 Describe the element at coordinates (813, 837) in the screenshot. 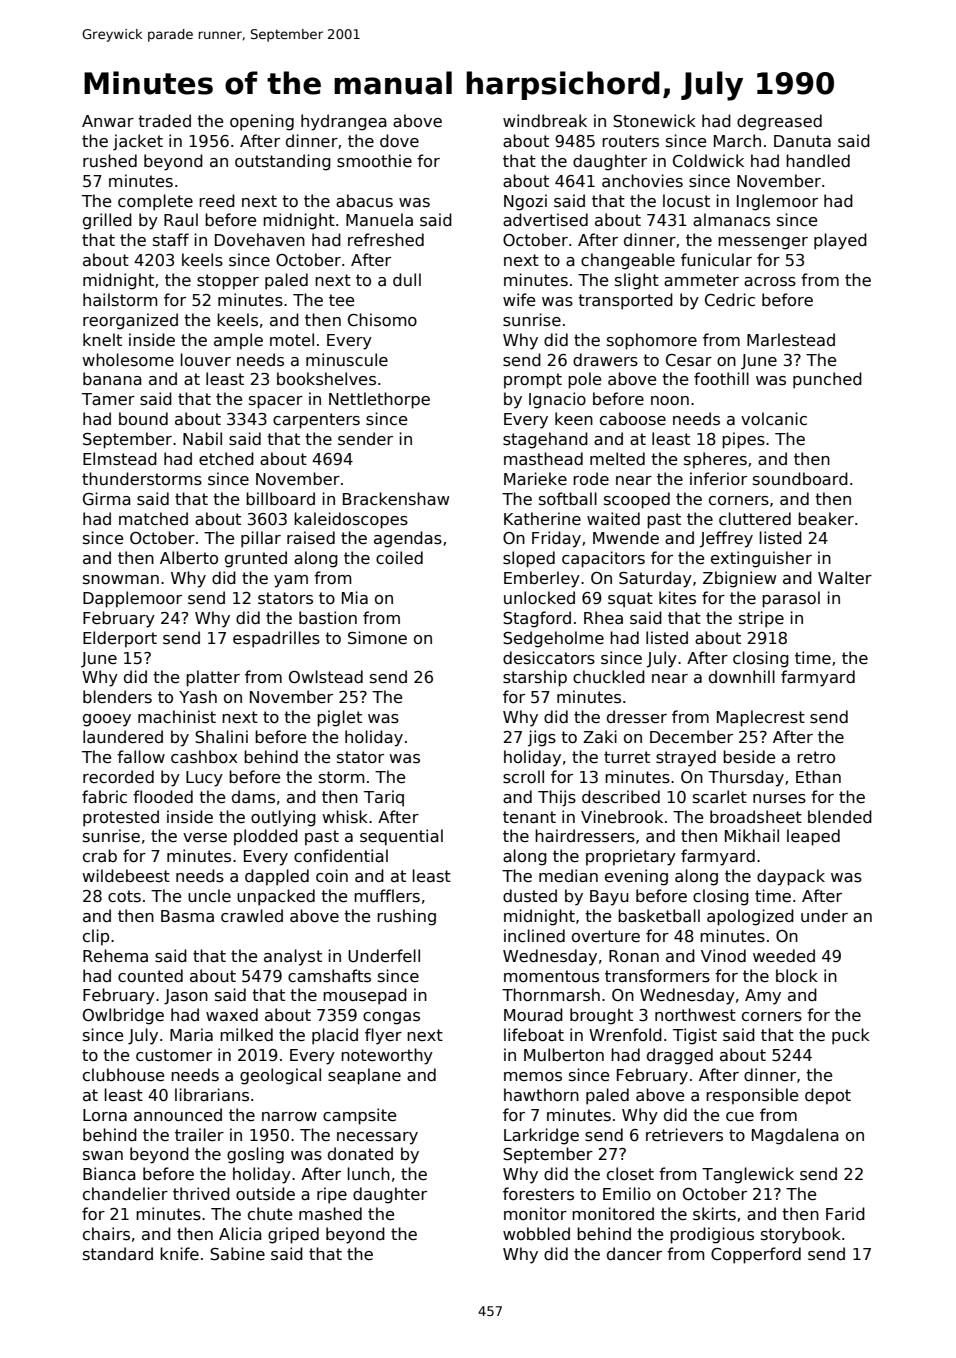

I see `leaped` at that location.
